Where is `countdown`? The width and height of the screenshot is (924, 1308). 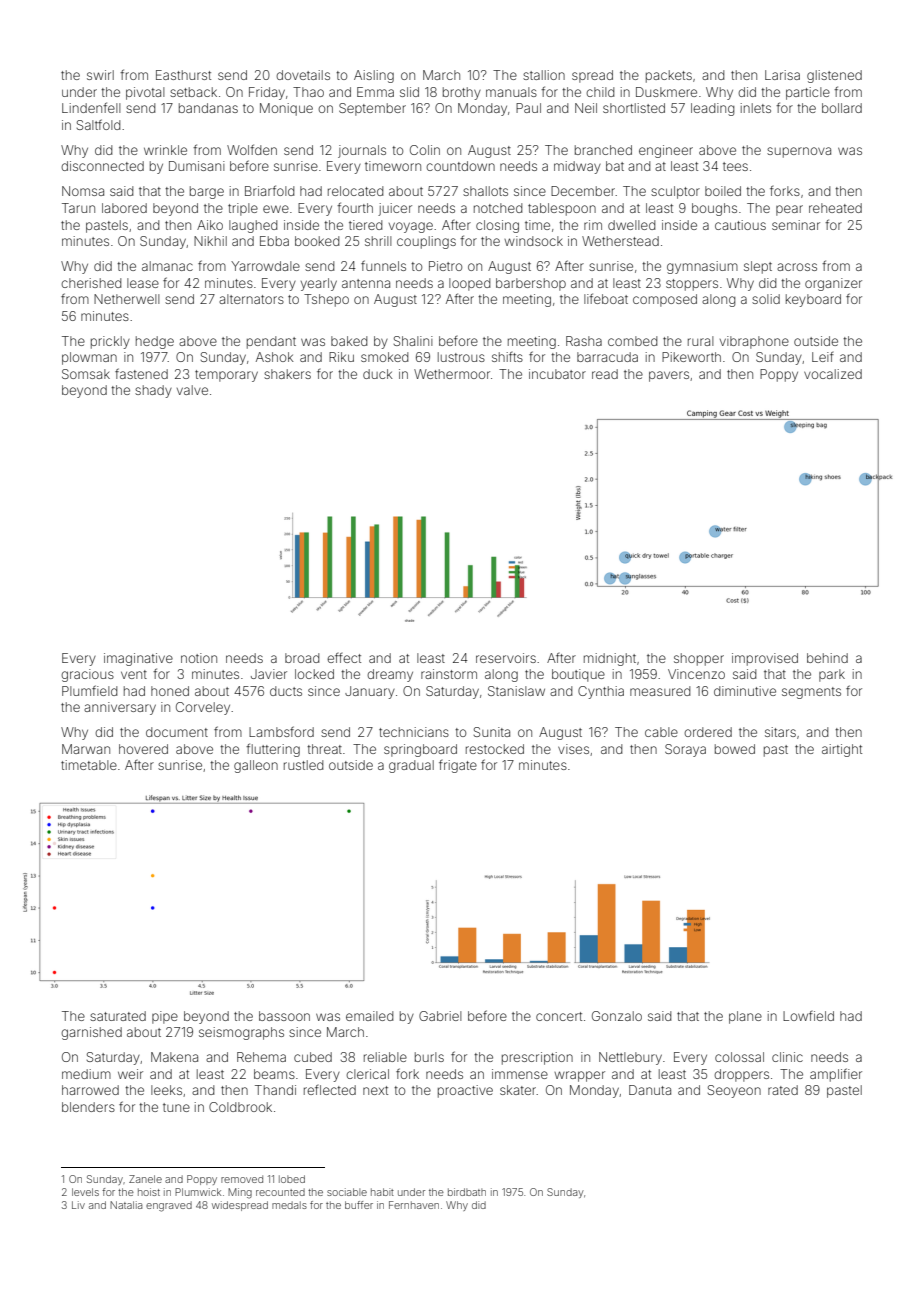
countdown is located at coordinates (460, 166).
